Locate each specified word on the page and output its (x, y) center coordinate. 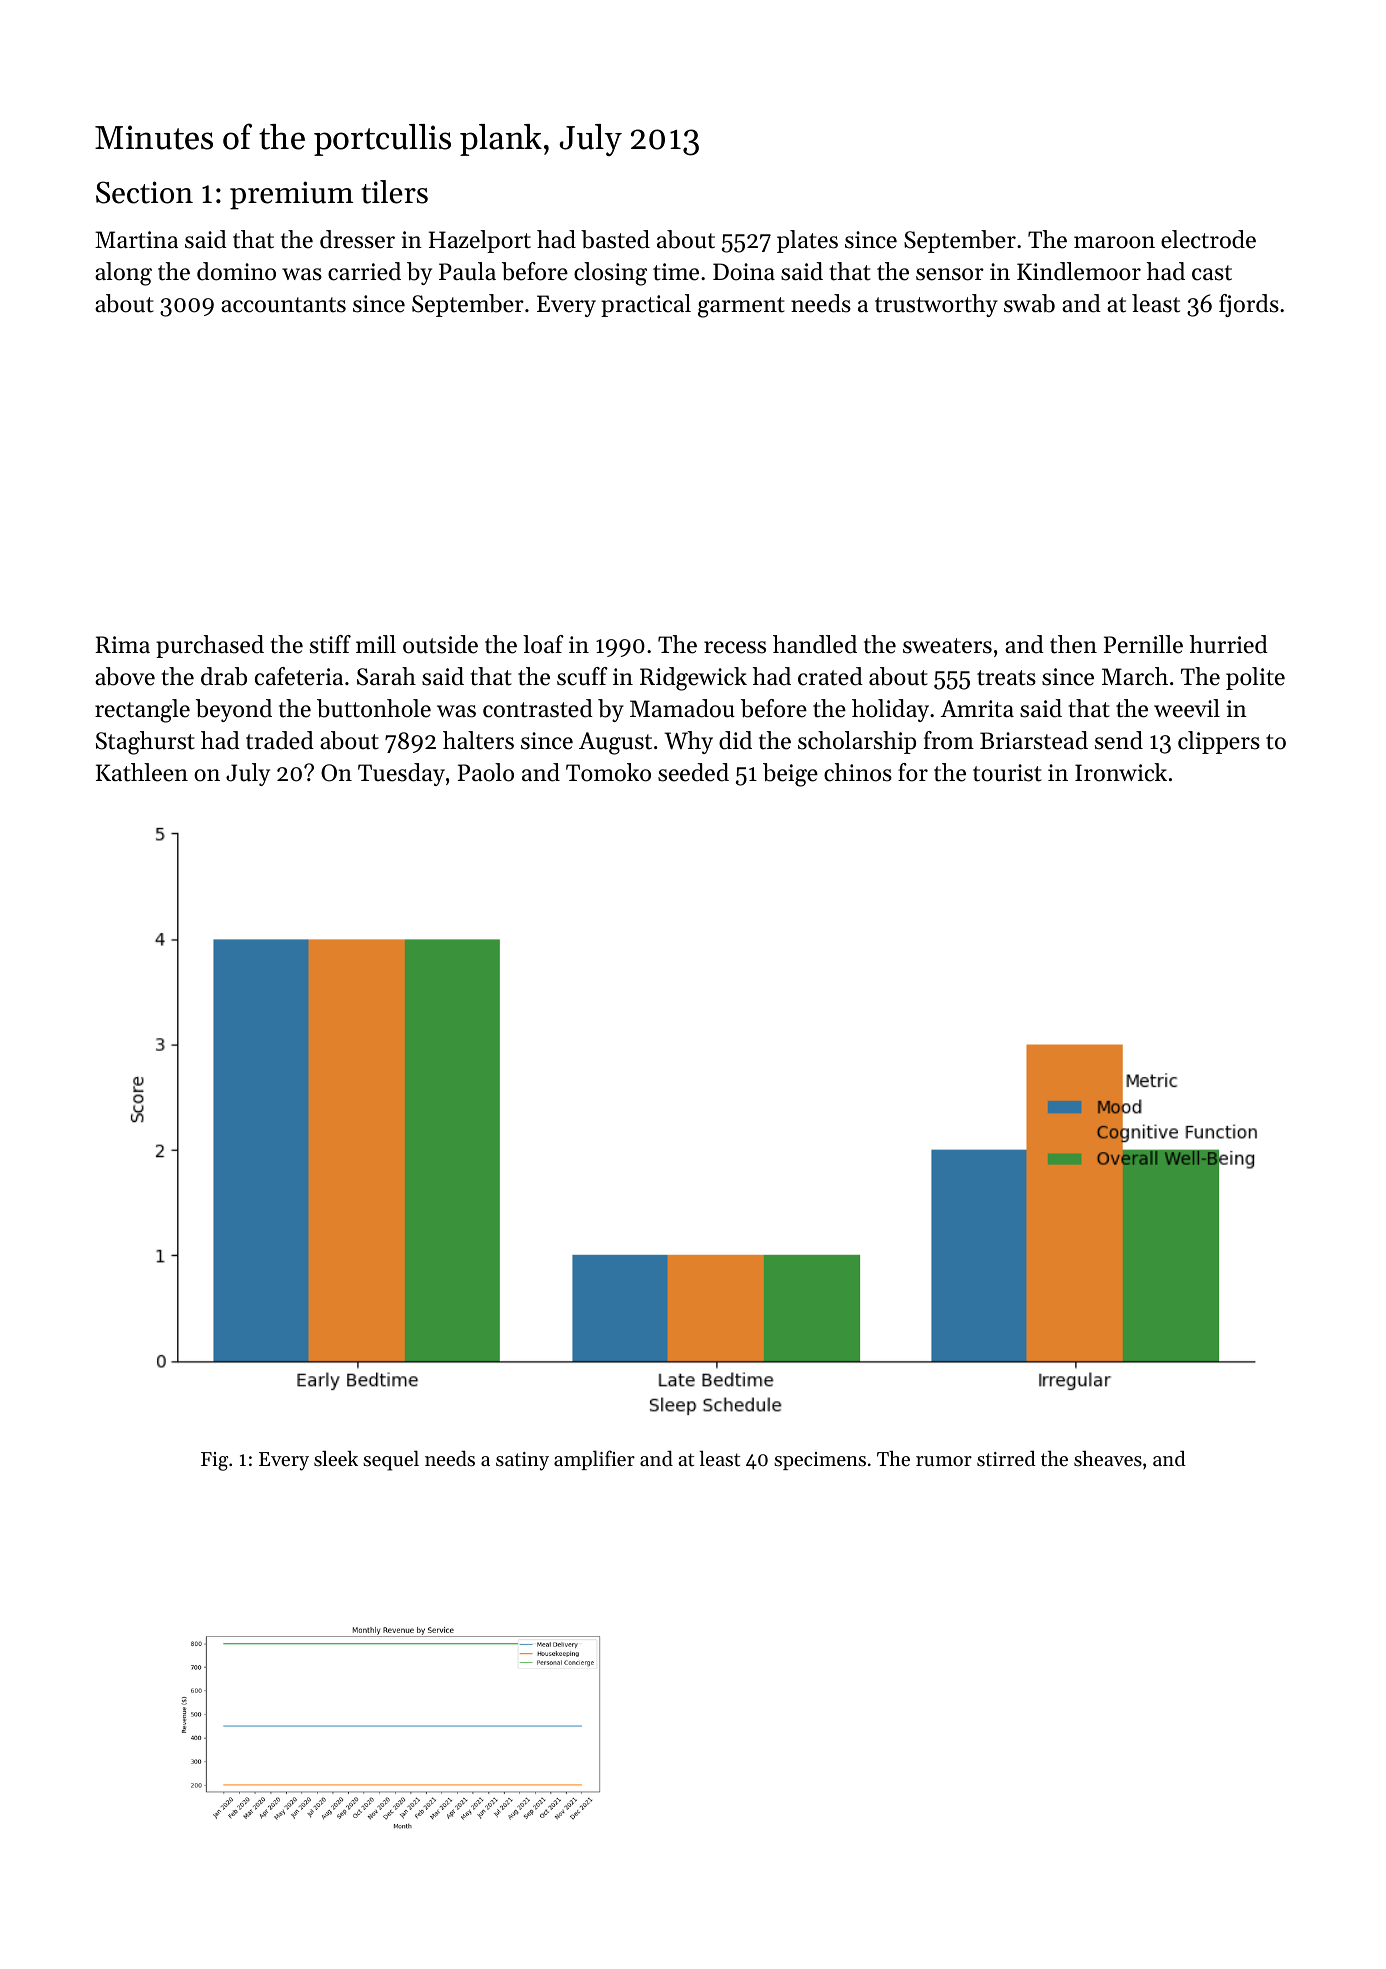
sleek (336, 1458)
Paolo (486, 772)
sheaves (1108, 1459)
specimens (820, 1461)
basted (615, 239)
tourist (1007, 773)
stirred (1006, 1459)
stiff (330, 644)
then (1073, 644)
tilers (394, 192)
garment (741, 307)
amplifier (594, 1460)
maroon (1114, 242)
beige (790, 775)
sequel (391, 1460)
